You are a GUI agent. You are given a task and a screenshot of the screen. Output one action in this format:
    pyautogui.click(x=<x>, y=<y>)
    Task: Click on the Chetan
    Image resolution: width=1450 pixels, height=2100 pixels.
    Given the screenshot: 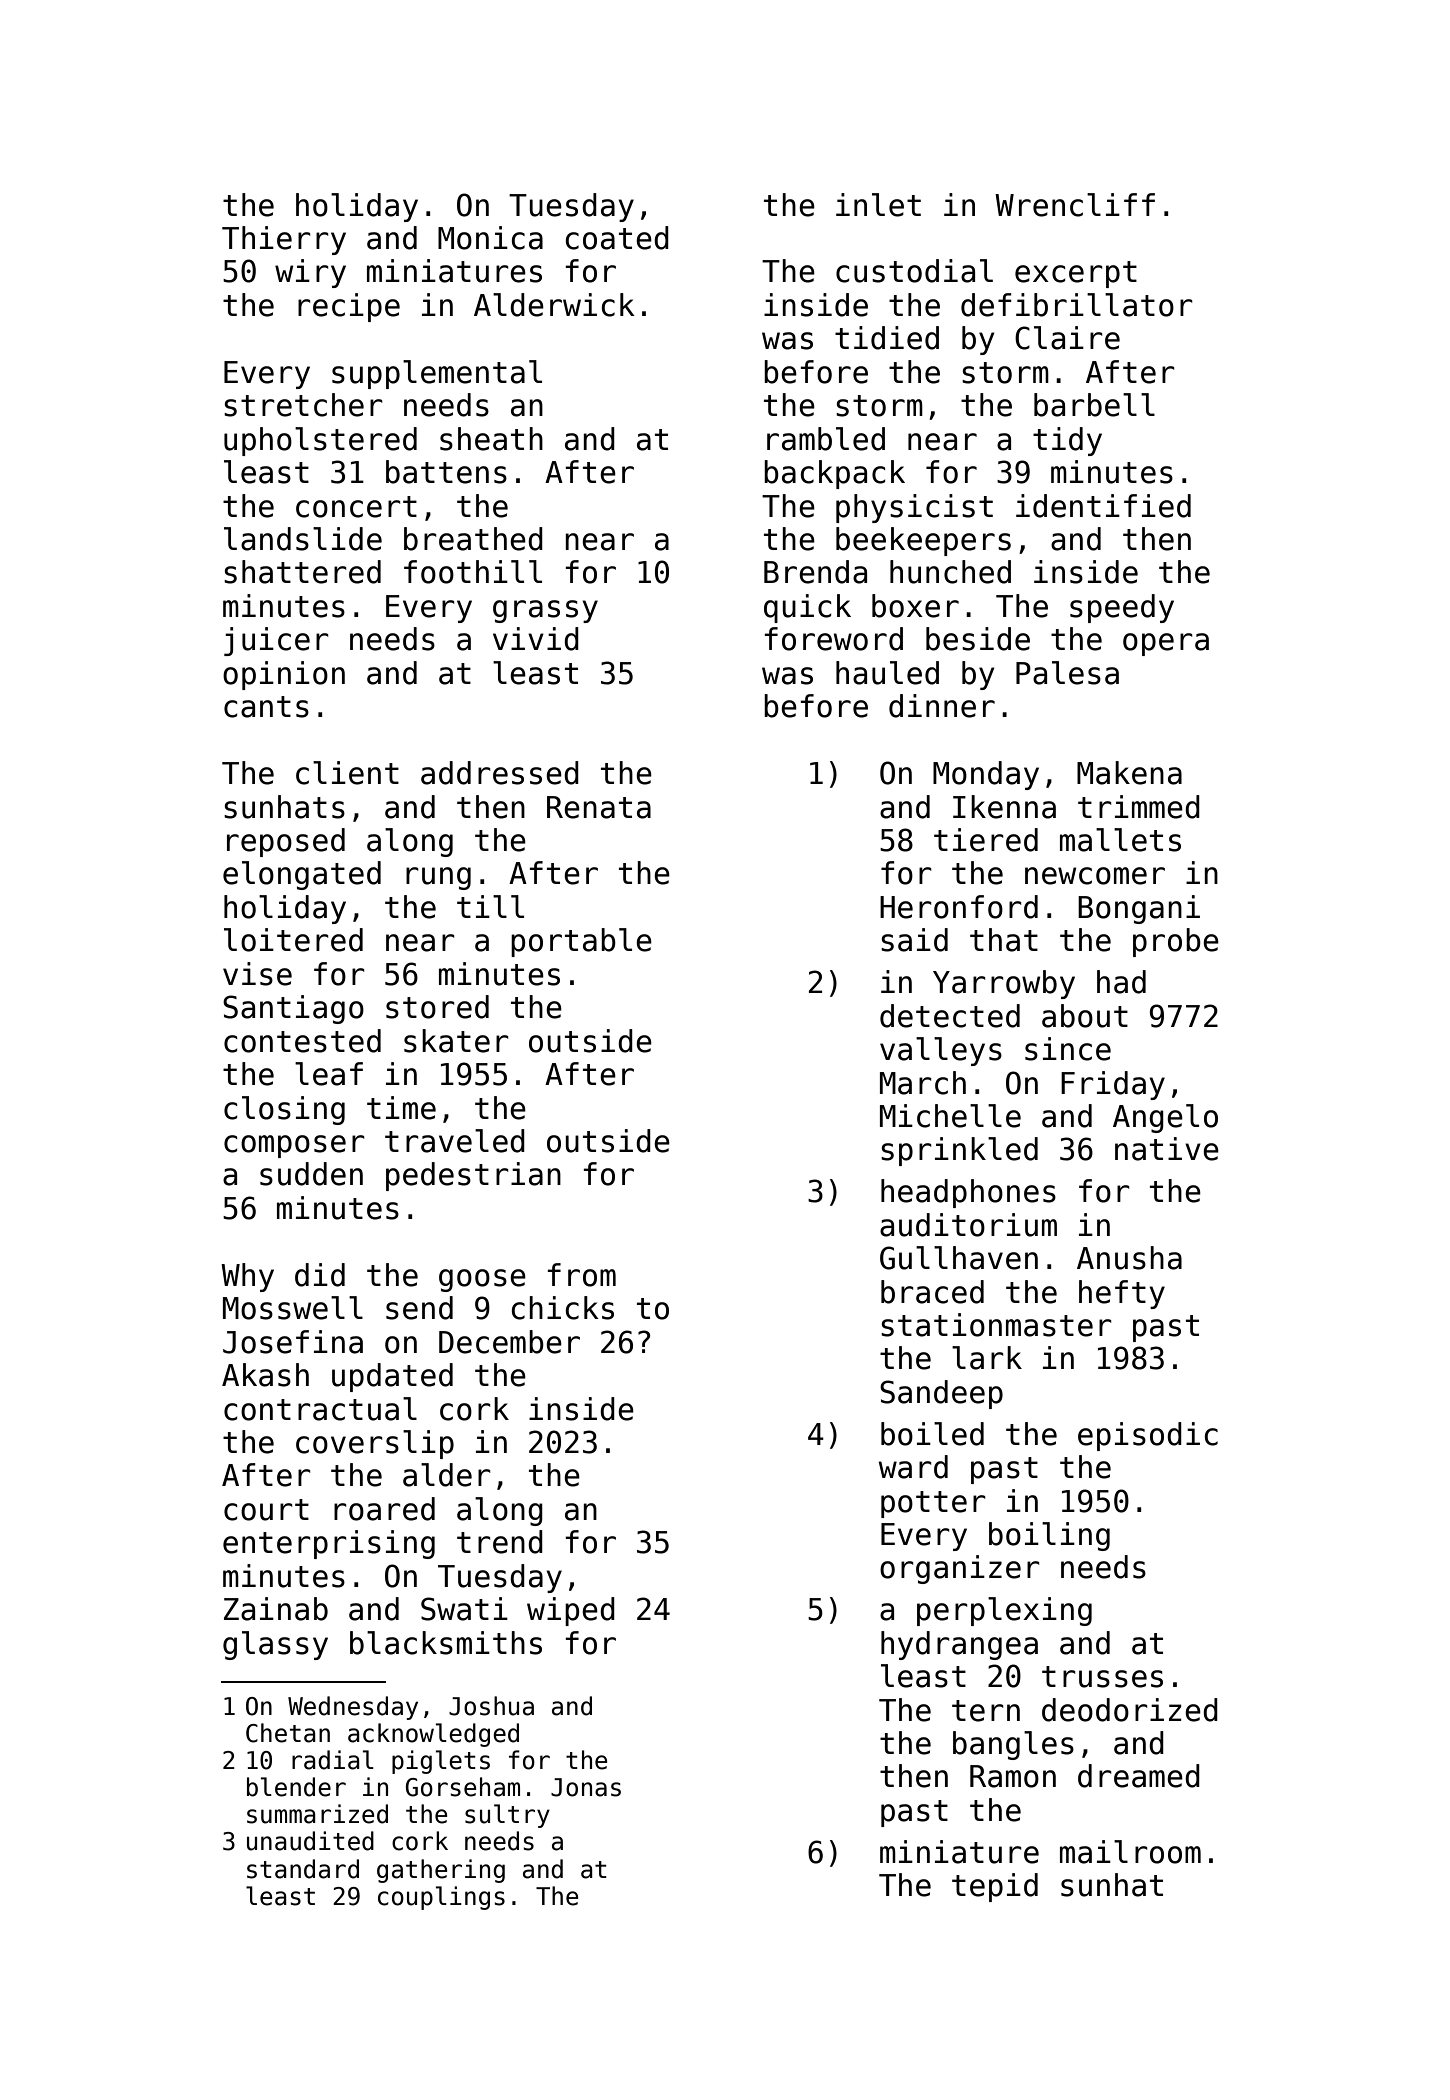 What is the action you would take?
    pyautogui.click(x=288, y=1733)
